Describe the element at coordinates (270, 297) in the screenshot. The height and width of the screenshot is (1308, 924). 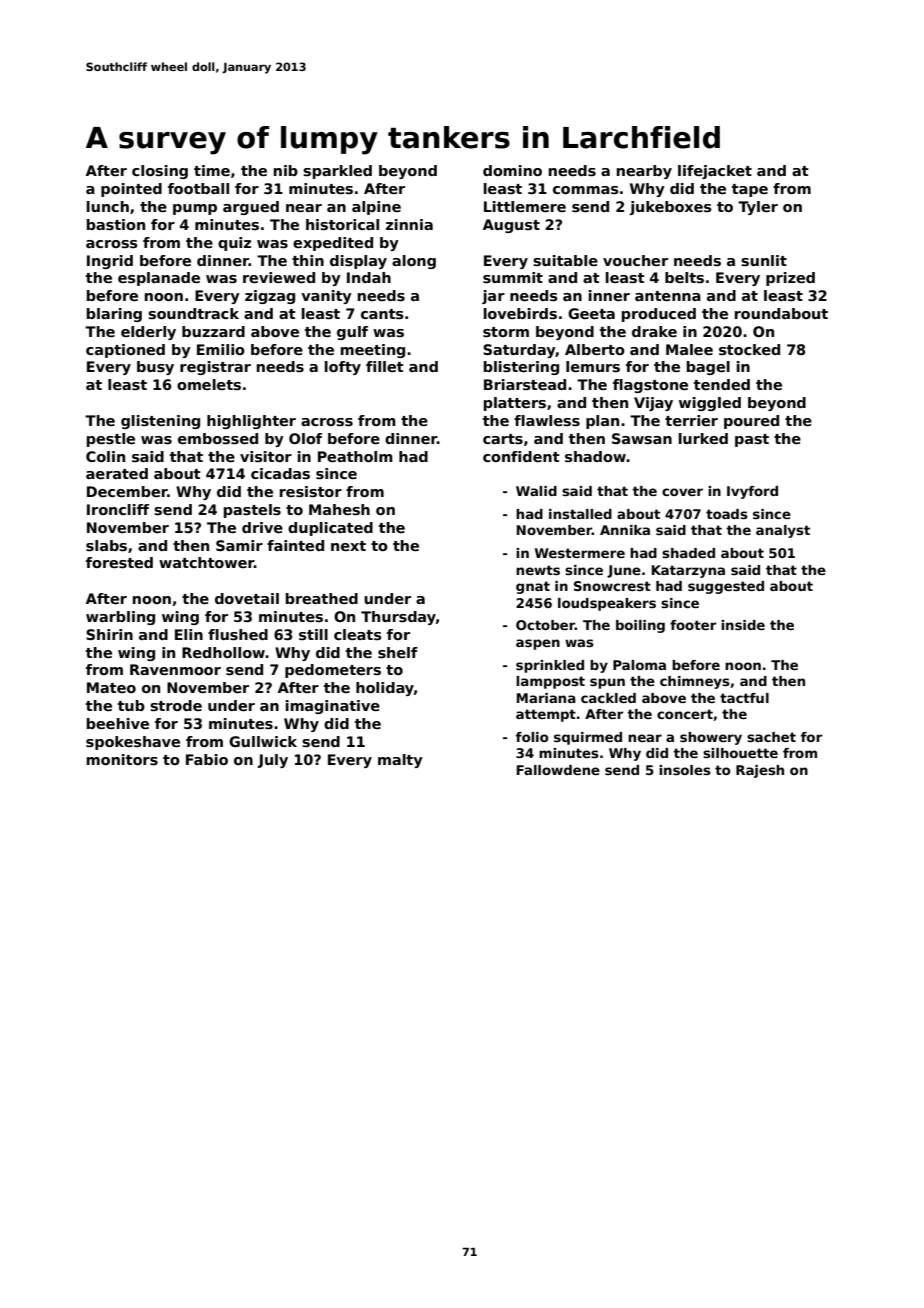
I see `zigzag` at that location.
